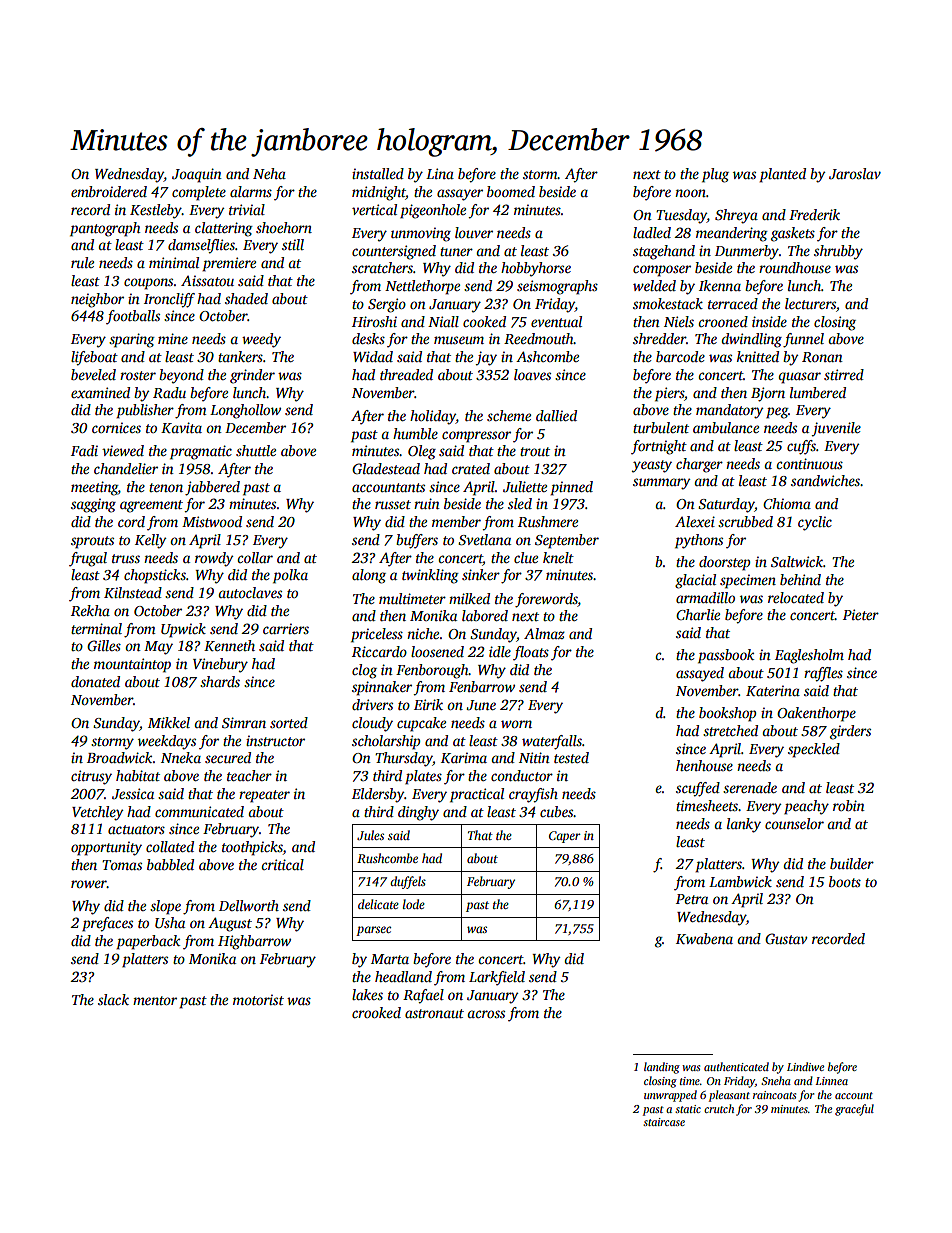 The width and height of the document is (952, 1233). Describe the element at coordinates (148, 942) in the document. I see `paperback` at that location.
